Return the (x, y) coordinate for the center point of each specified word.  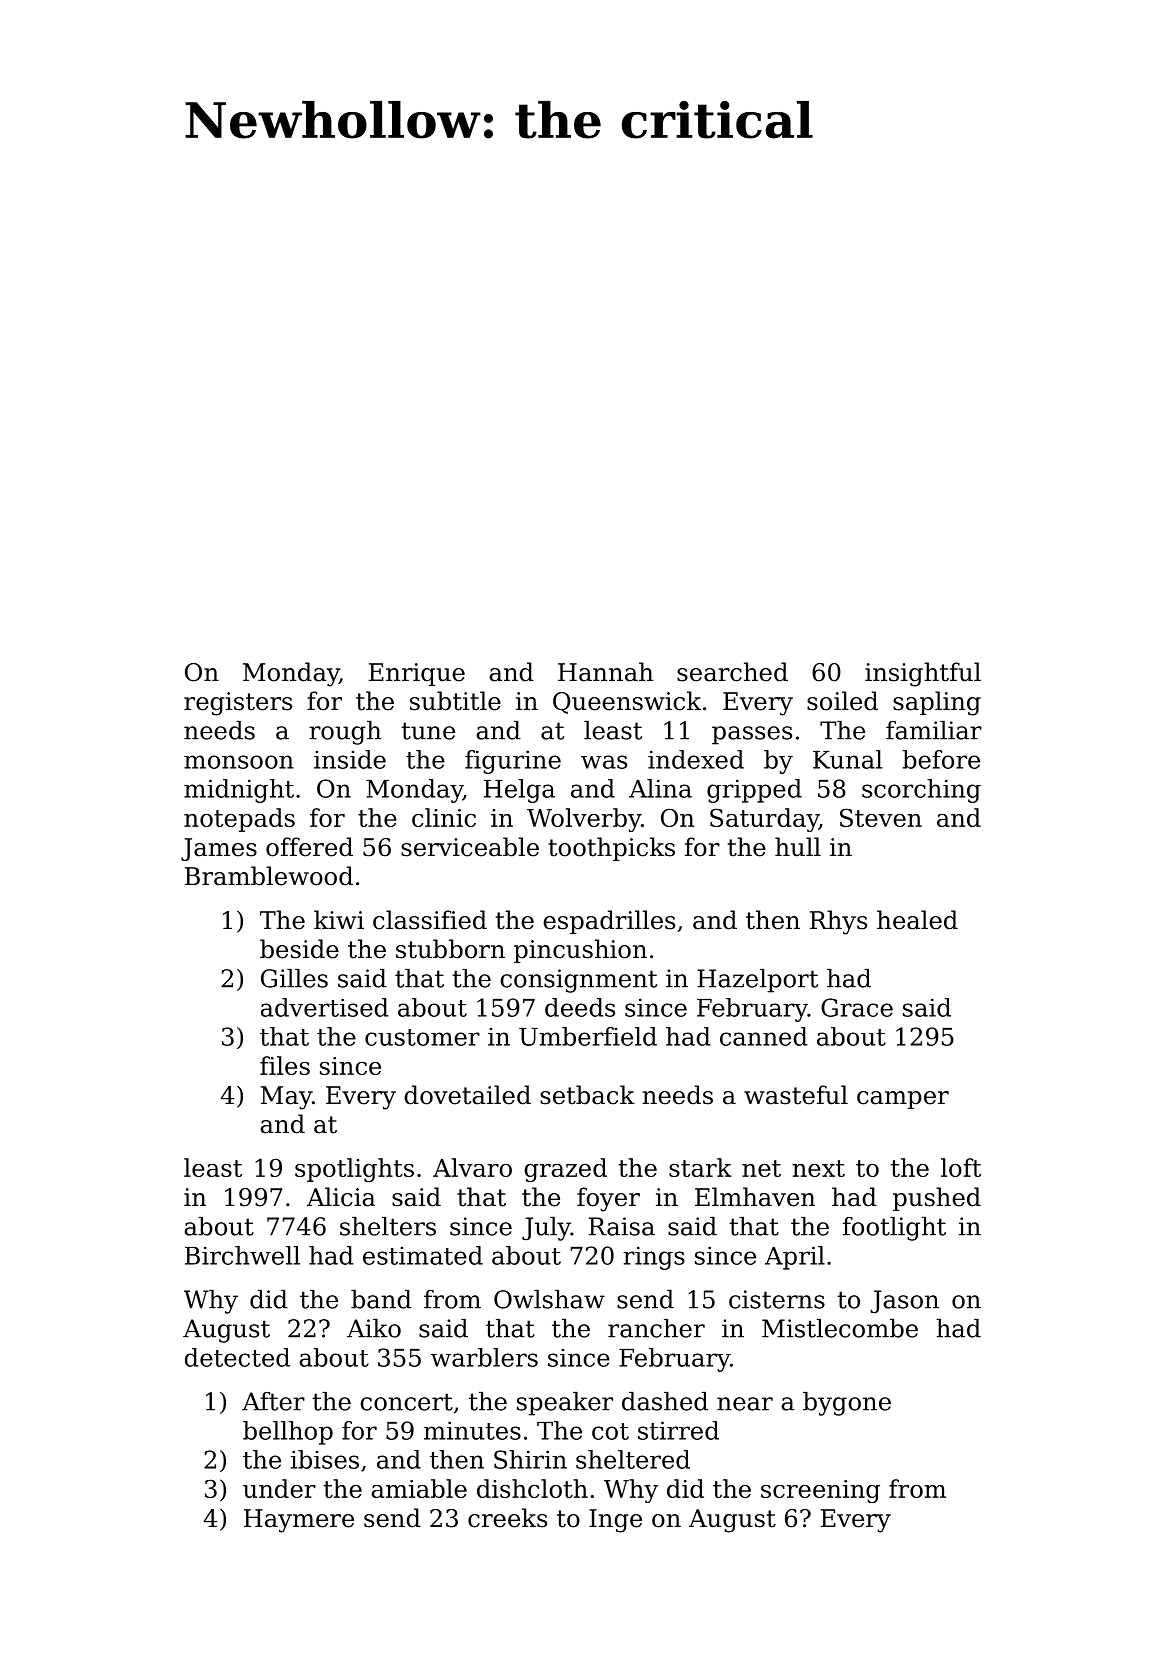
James (219, 849)
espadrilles (609, 922)
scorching (921, 791)
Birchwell (242, 1255)
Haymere (299, 1521)
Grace (857, 1007)
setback (587, 1095)
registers (238, 704)
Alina (660, 788)
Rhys (838, 922)
